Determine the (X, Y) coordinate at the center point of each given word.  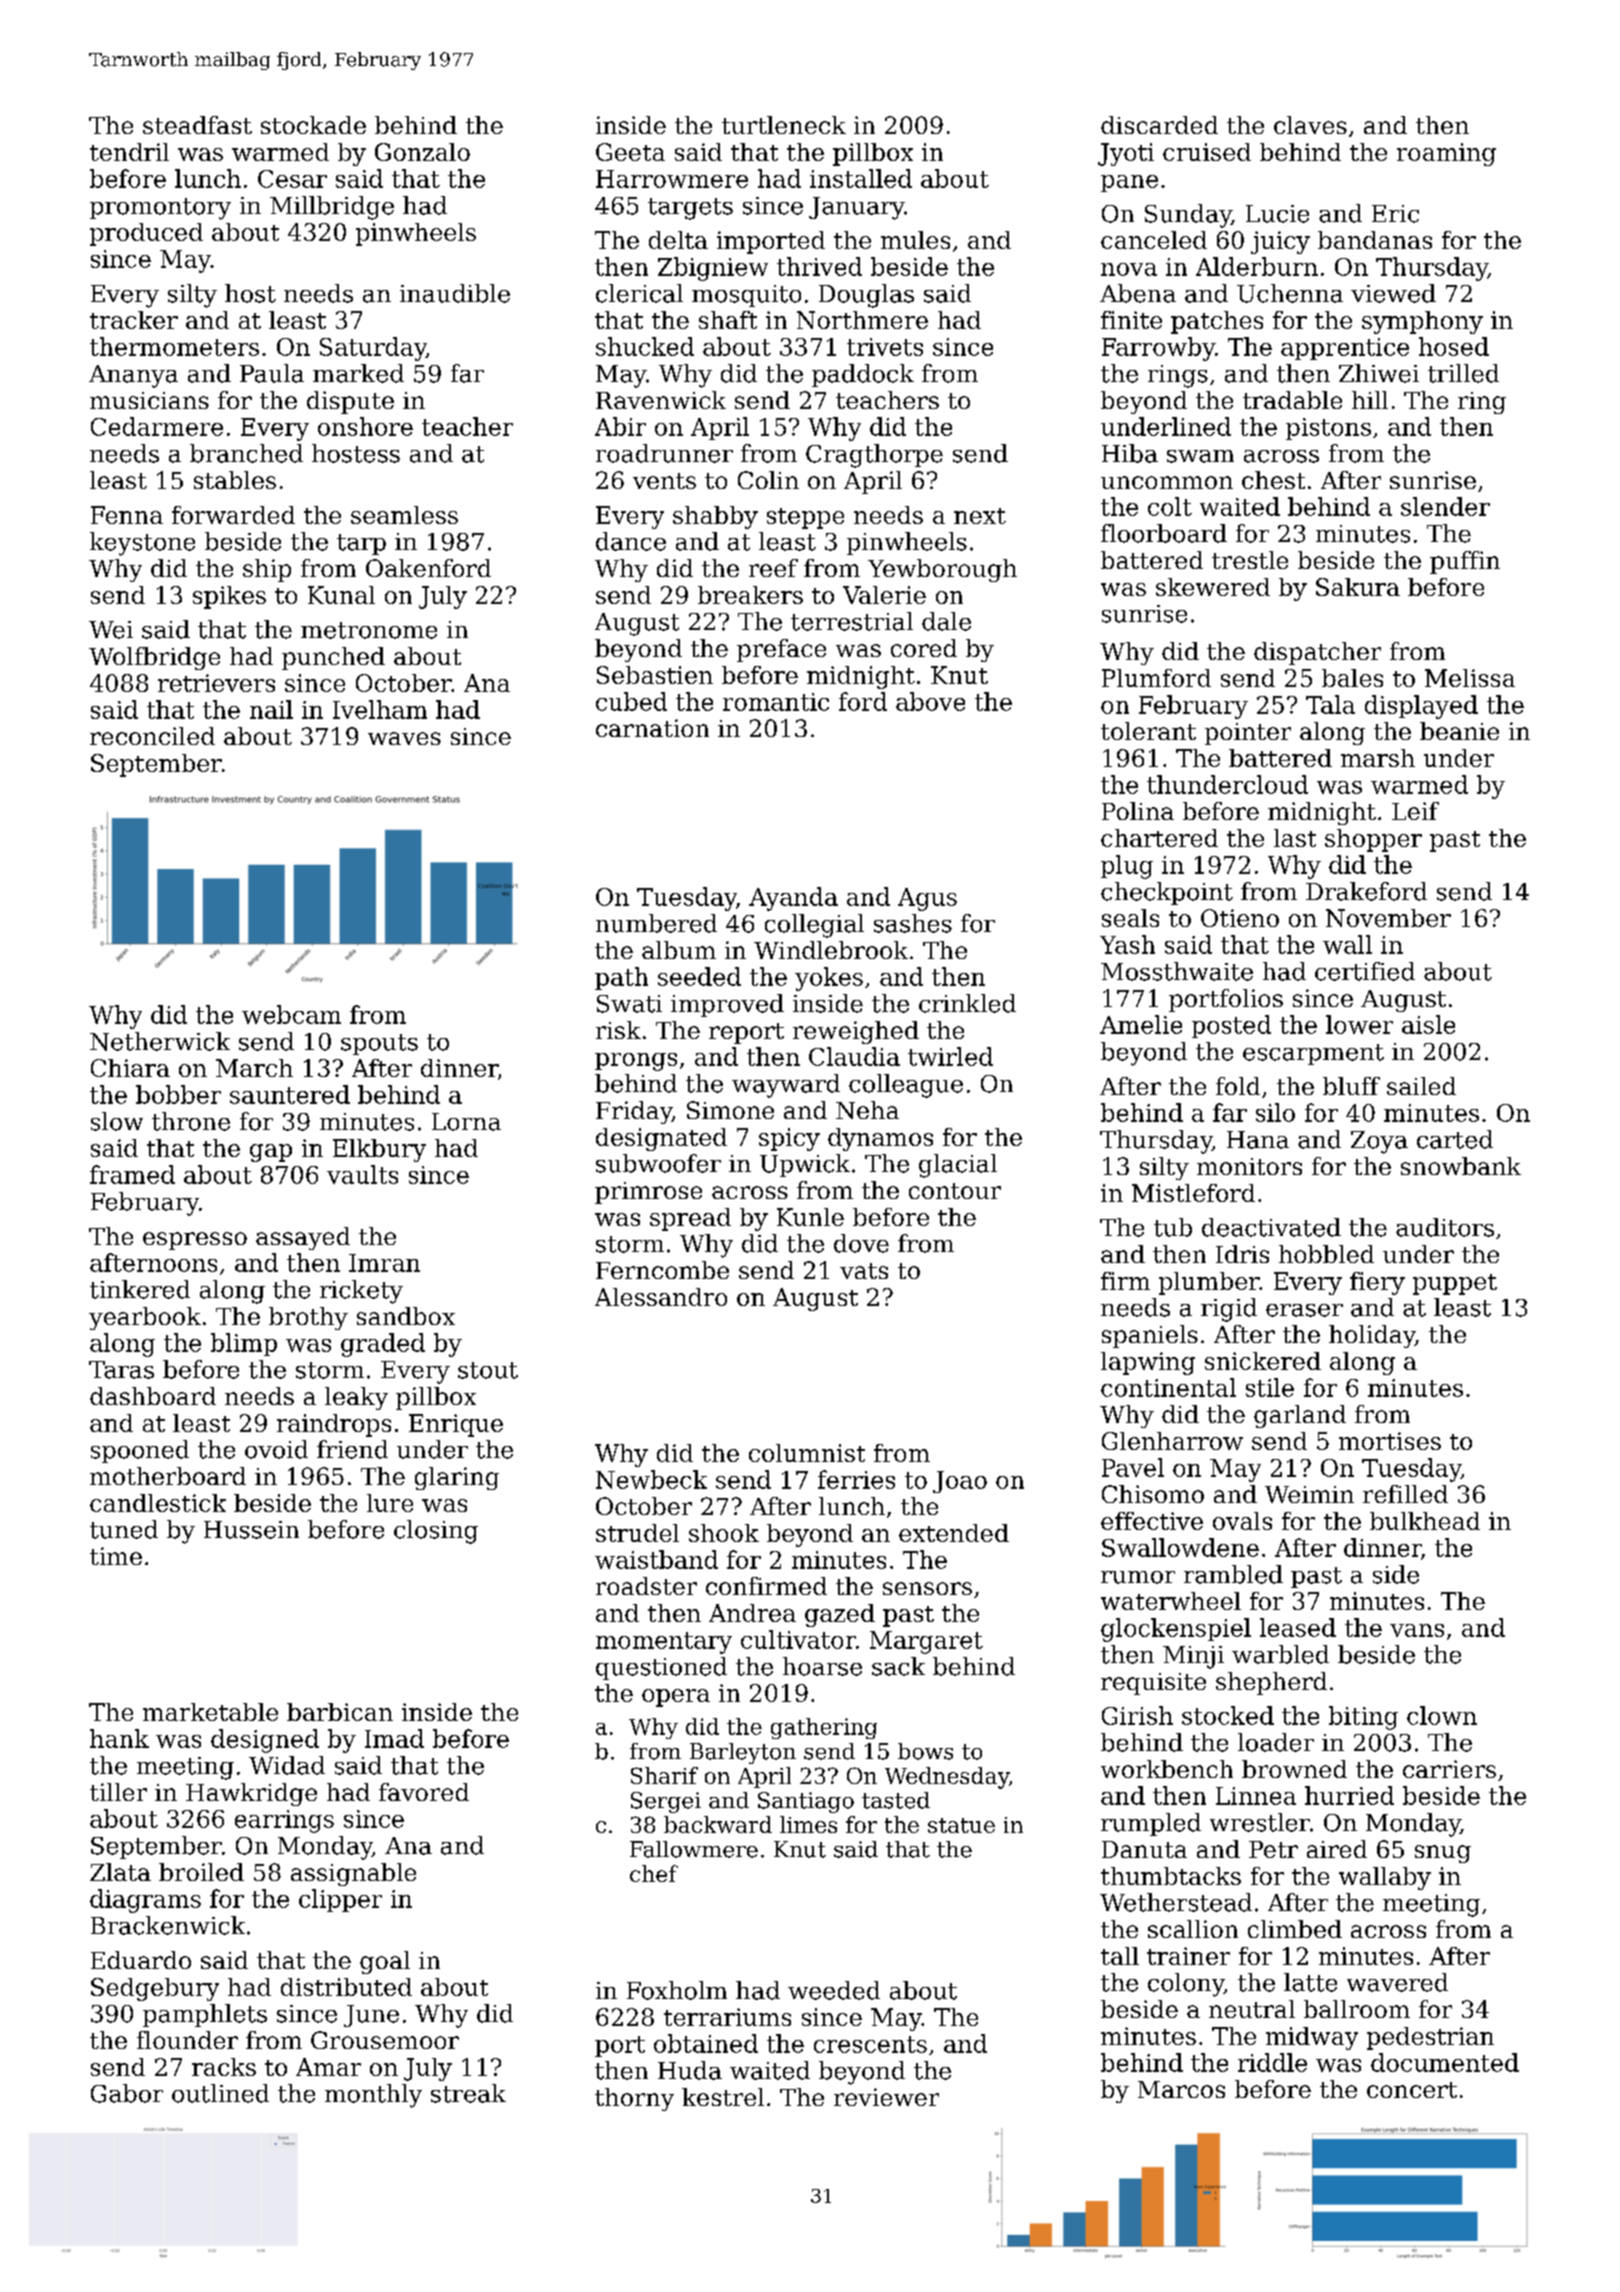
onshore (365, 426)
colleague (906, 1086)
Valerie (884, 595)
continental (1168, 1387)
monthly (373, 2096)
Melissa (1470, 678)
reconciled (152, 736)
